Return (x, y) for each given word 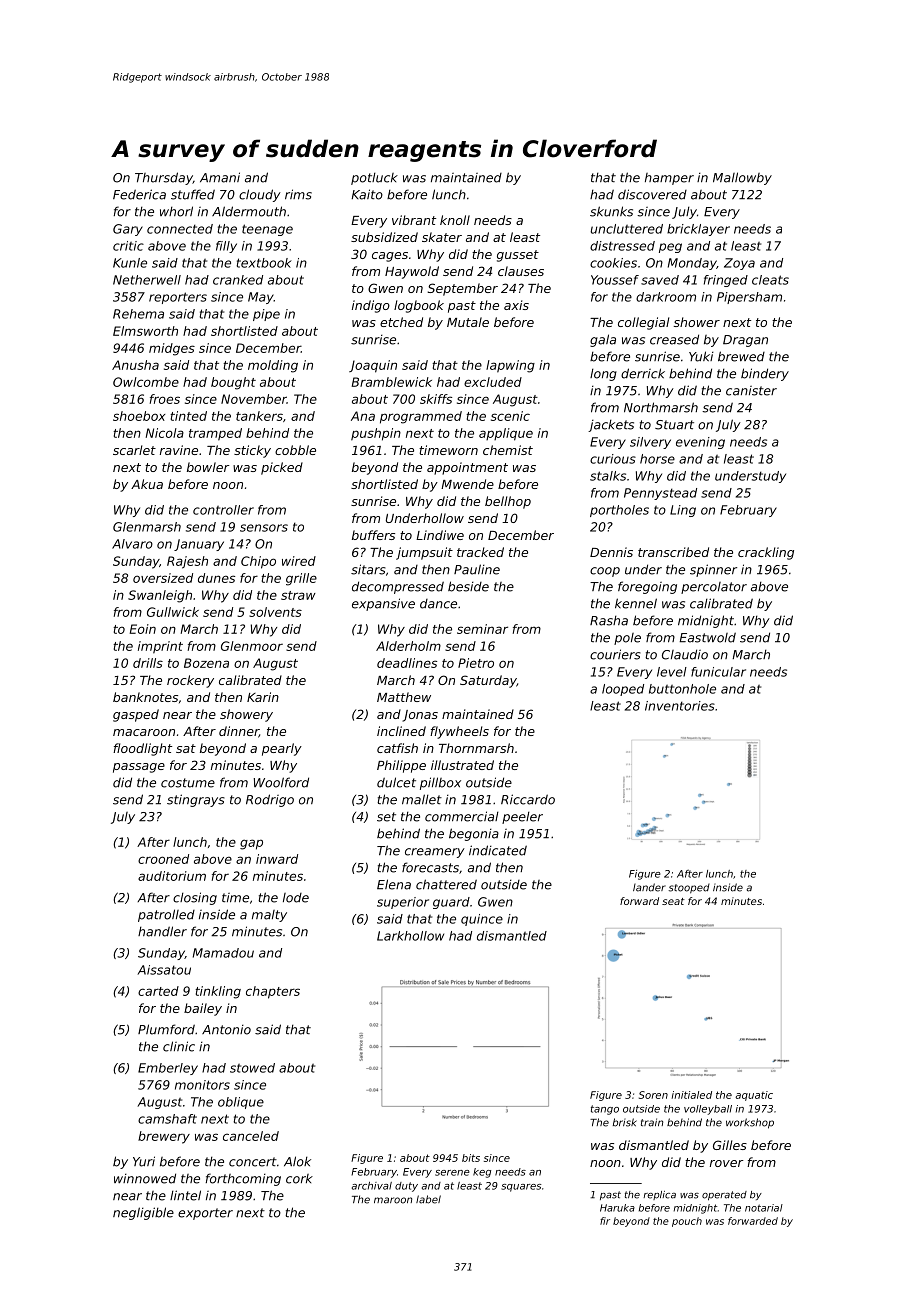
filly (226, 247)
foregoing (647, 587)
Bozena (206, 663)
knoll (455, 220)
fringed (726, 281)
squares (521, 1188)
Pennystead (660, 494)
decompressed (398, 587)
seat (673, 901)
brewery (164, 1137)
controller (223, 510)
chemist (508, 450)
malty (269, 916)
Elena (394, 884)
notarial (764, 1208)
